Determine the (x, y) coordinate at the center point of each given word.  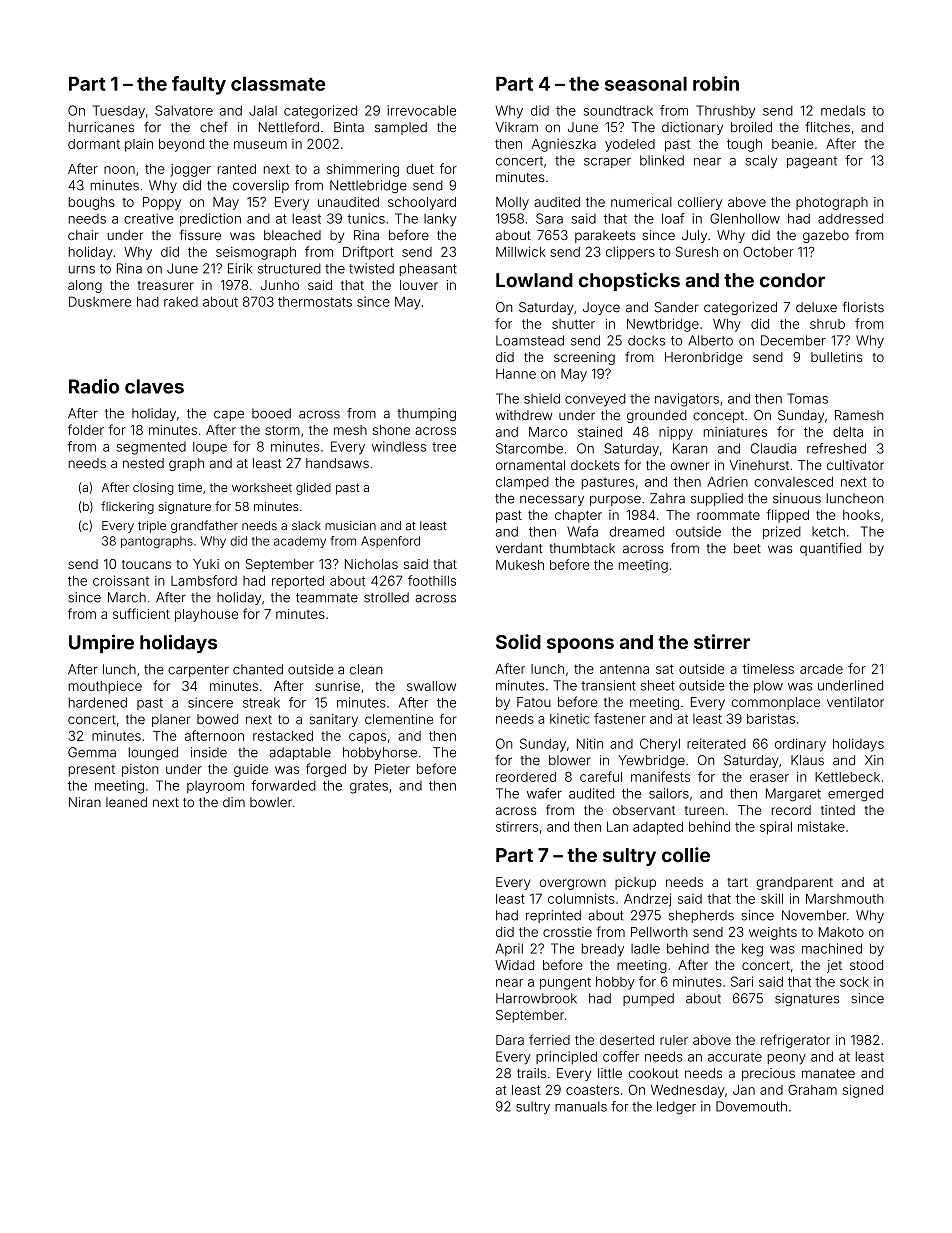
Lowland (534, 280)
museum (260, 145)
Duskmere (100, 301)
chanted (258, 669)
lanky (440, 220)
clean (366, 669)
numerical (641, 202)
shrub (827, 324)
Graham (812, 1089)
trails (531, 1073)
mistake (821, 826)
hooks (861, 515)
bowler (271, 802)
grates (369, 787)
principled (566, 1057)
